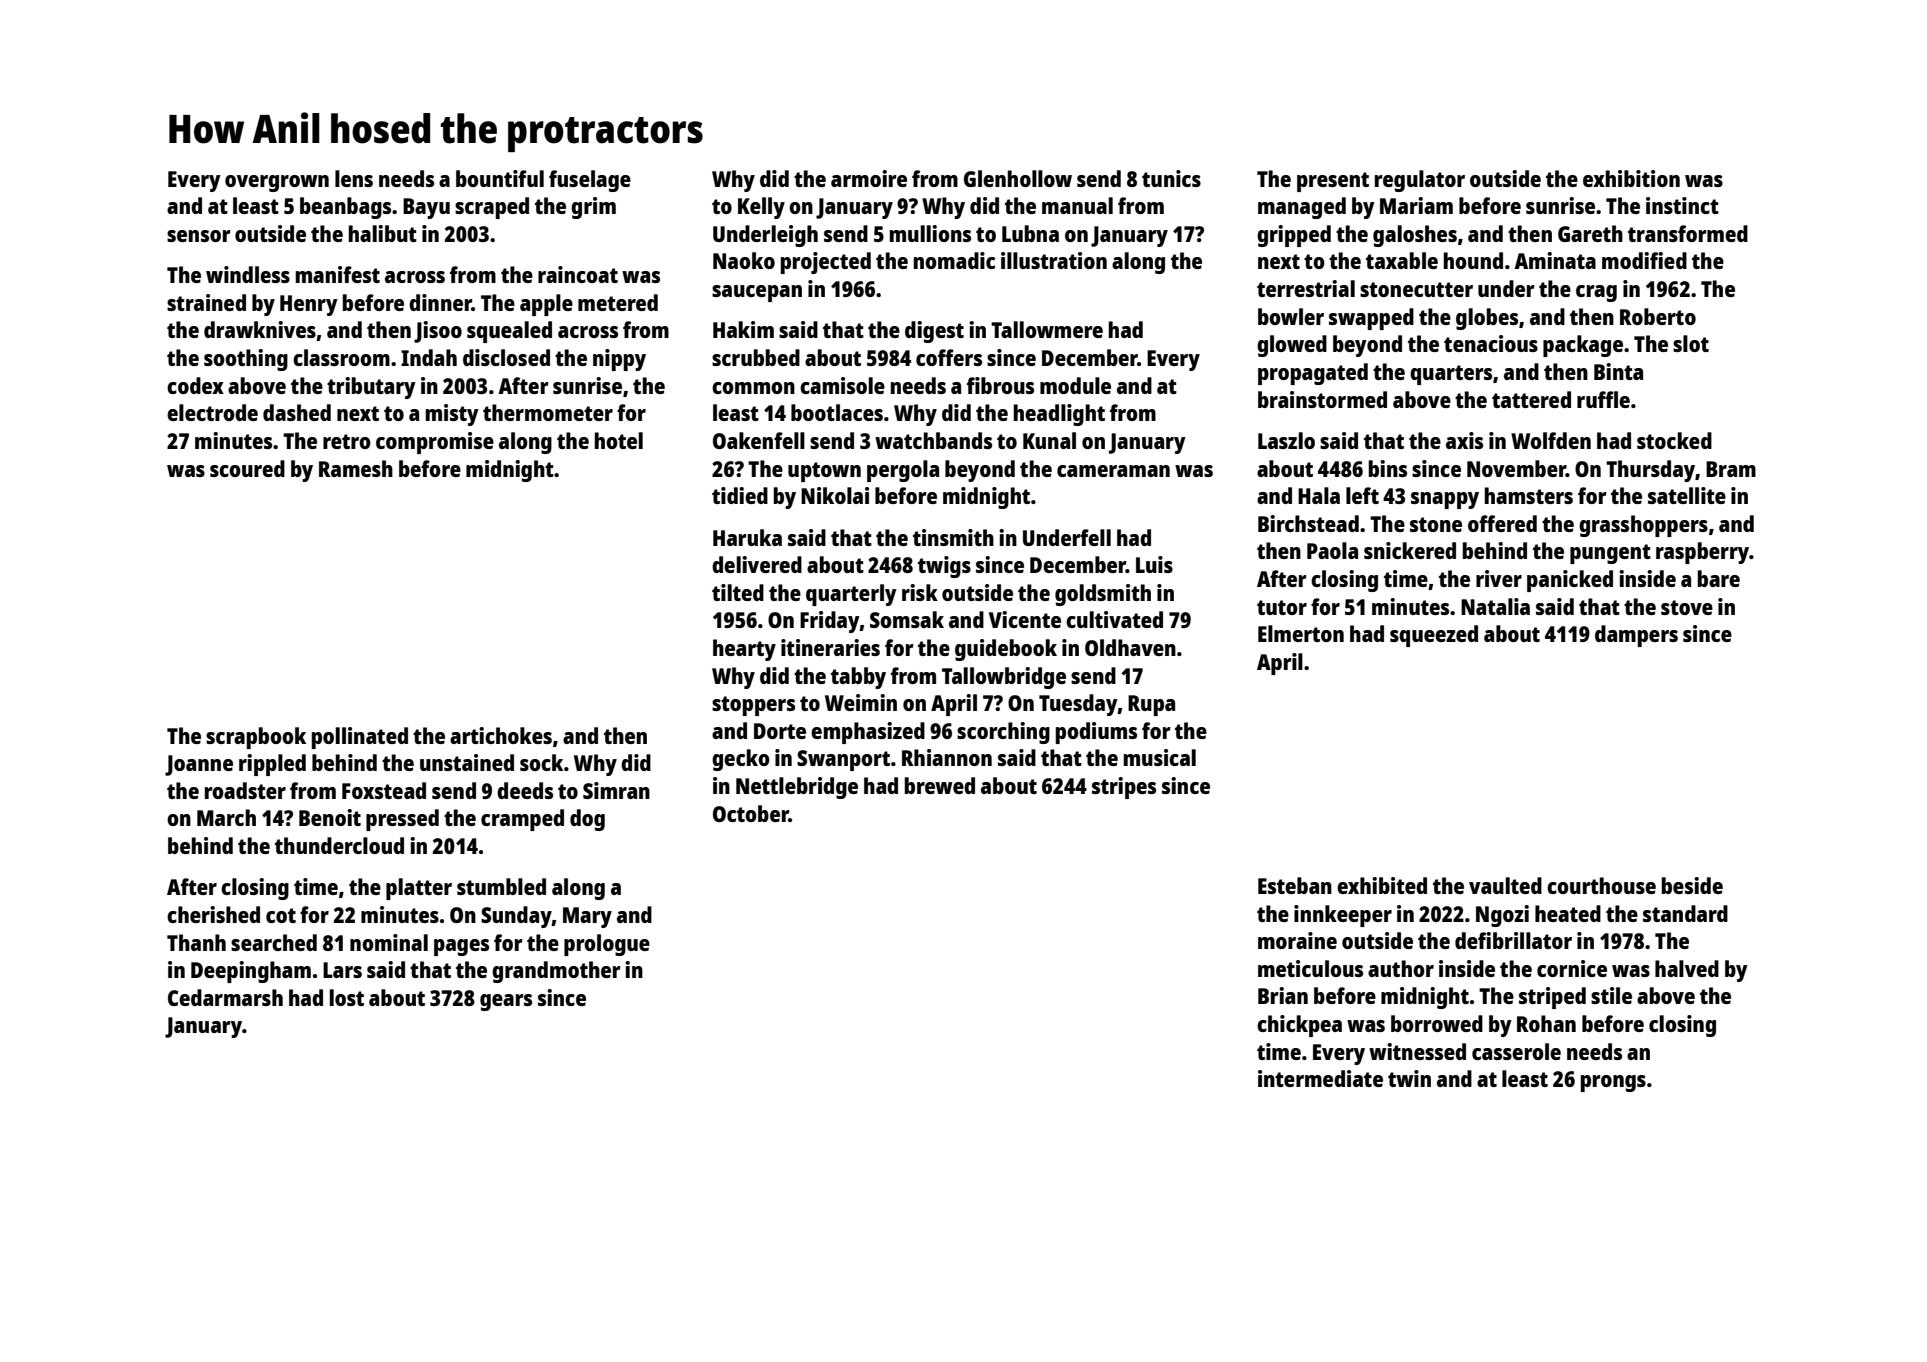 Image resolution: width=1927 pixels, height=1362 pixels. Describe the element at coordinates (743, 329) in the page. I see `Hakim` at that location.
